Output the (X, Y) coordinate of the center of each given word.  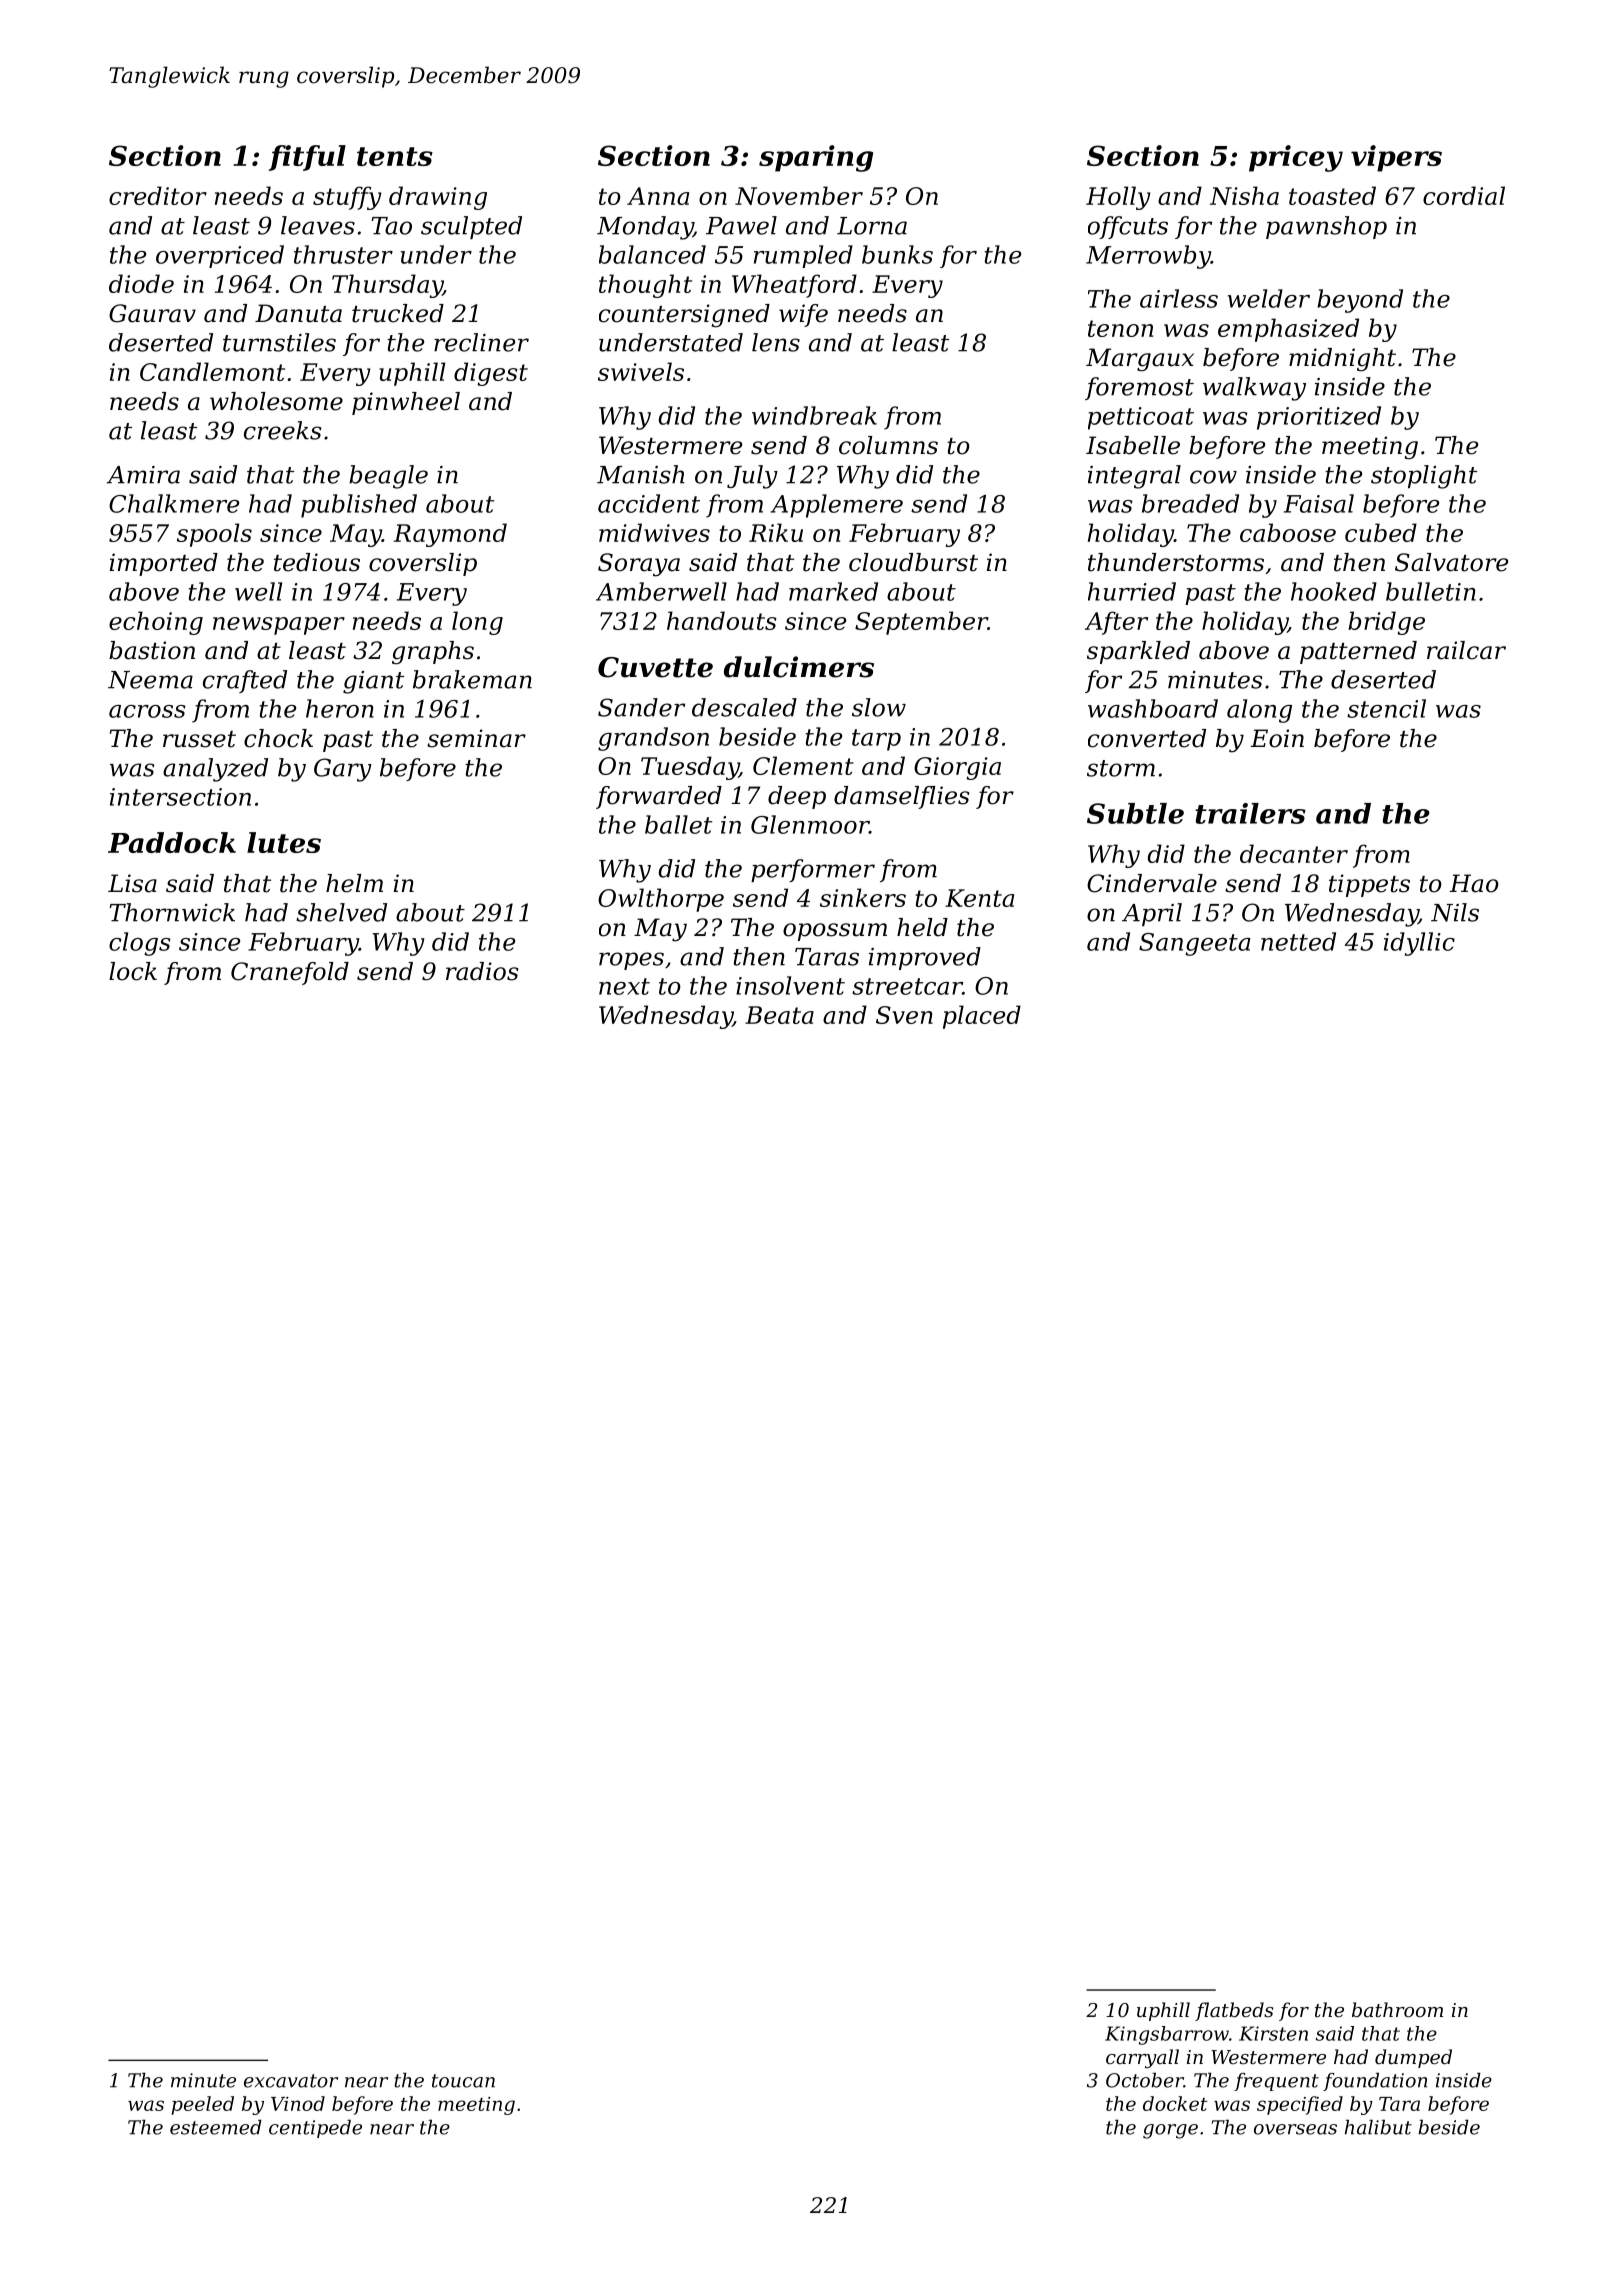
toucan (463, 2081)
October (1145, 2080)
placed (982, 1017)
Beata (779, 1015)
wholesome (276, 401)
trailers (1250, 813)
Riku (776, 532)
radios (482, 971)
